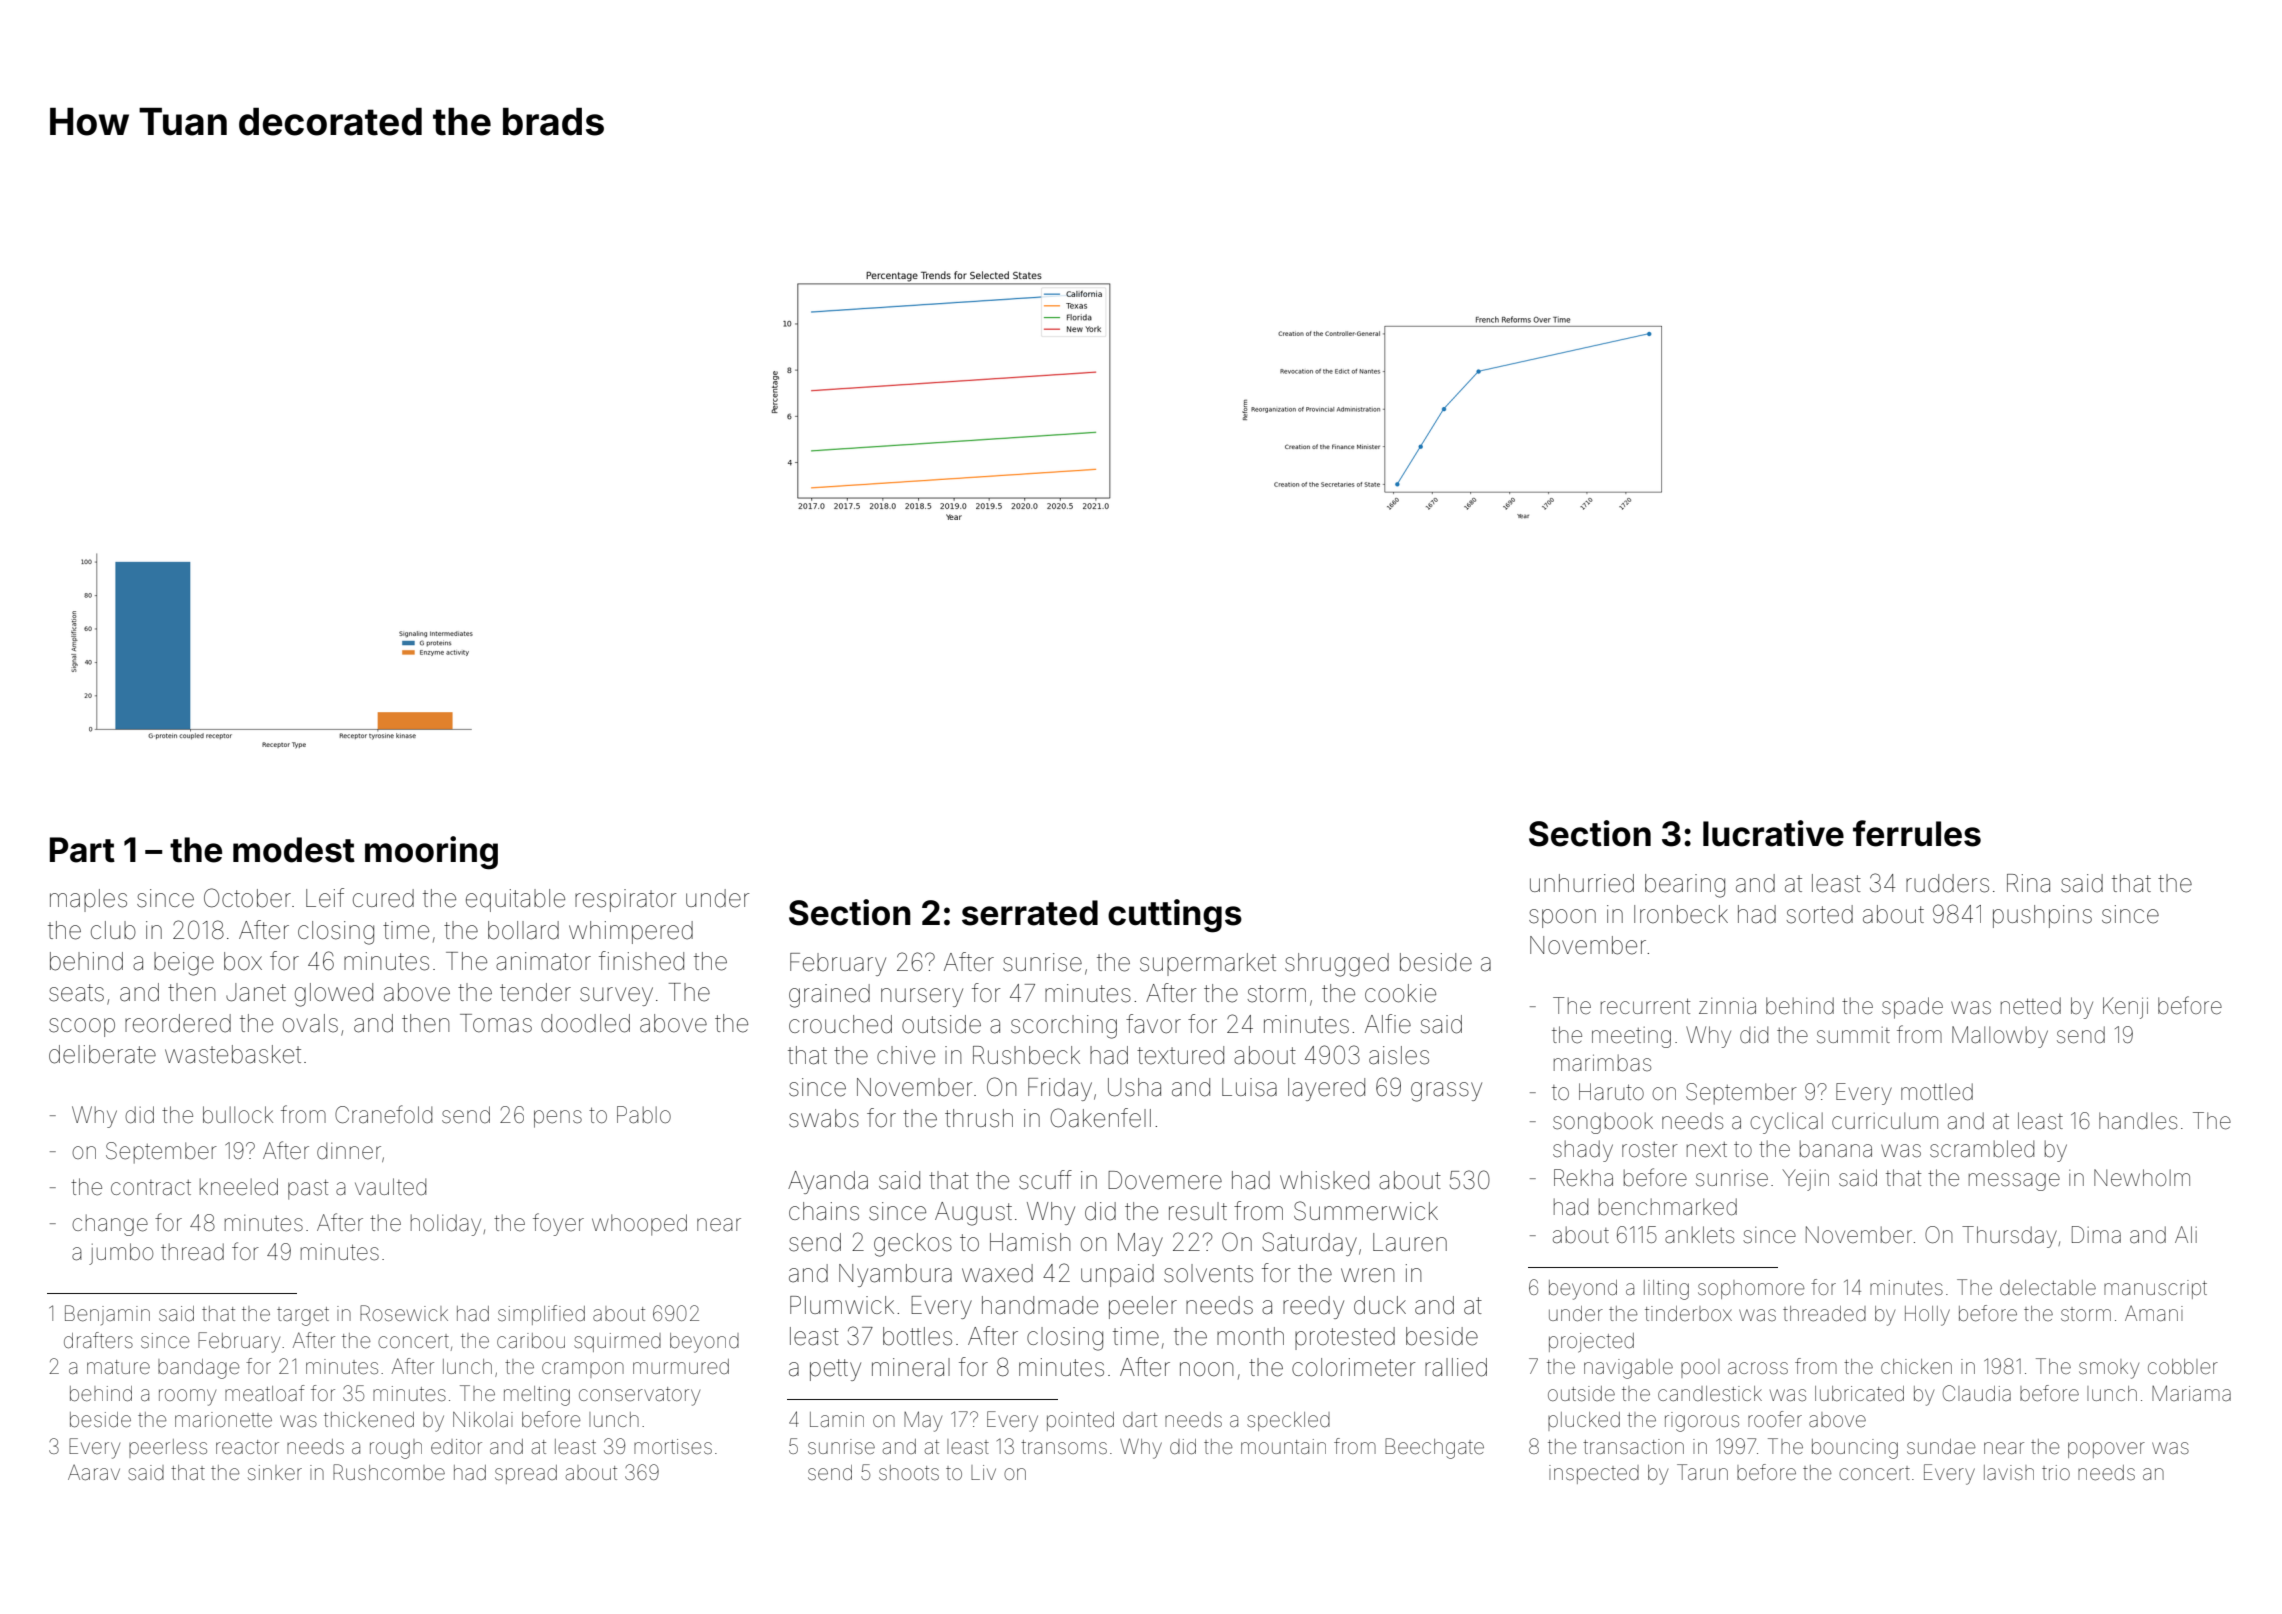 The image size is (2282, 1614). Describe the element at coordinates (2138, 1121) in the document. I see `handles` at that location.
